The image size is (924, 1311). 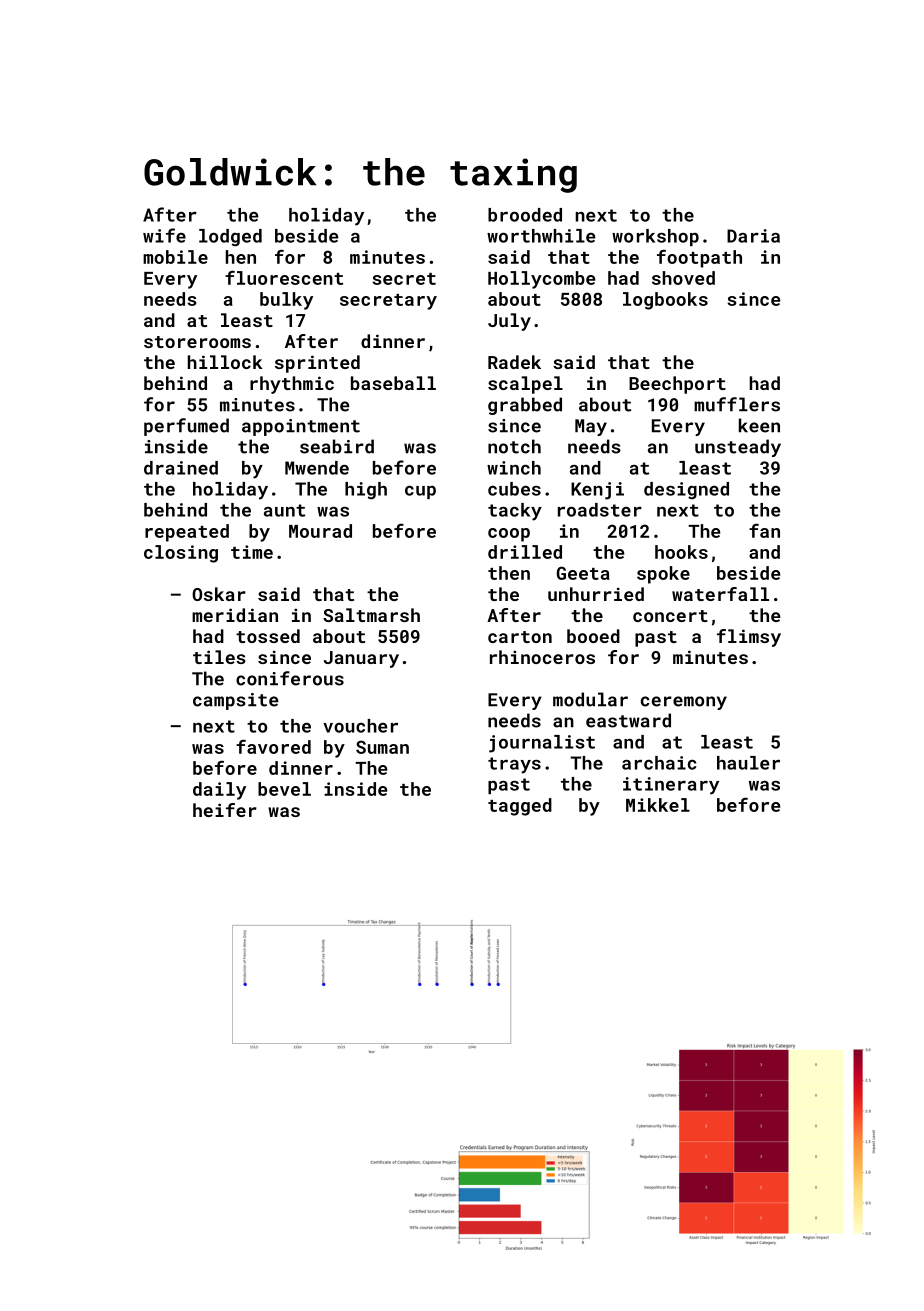 What do you see at coordinates (525, 215) in the document?
I see `brooded` at bounding box center [525, 215].
